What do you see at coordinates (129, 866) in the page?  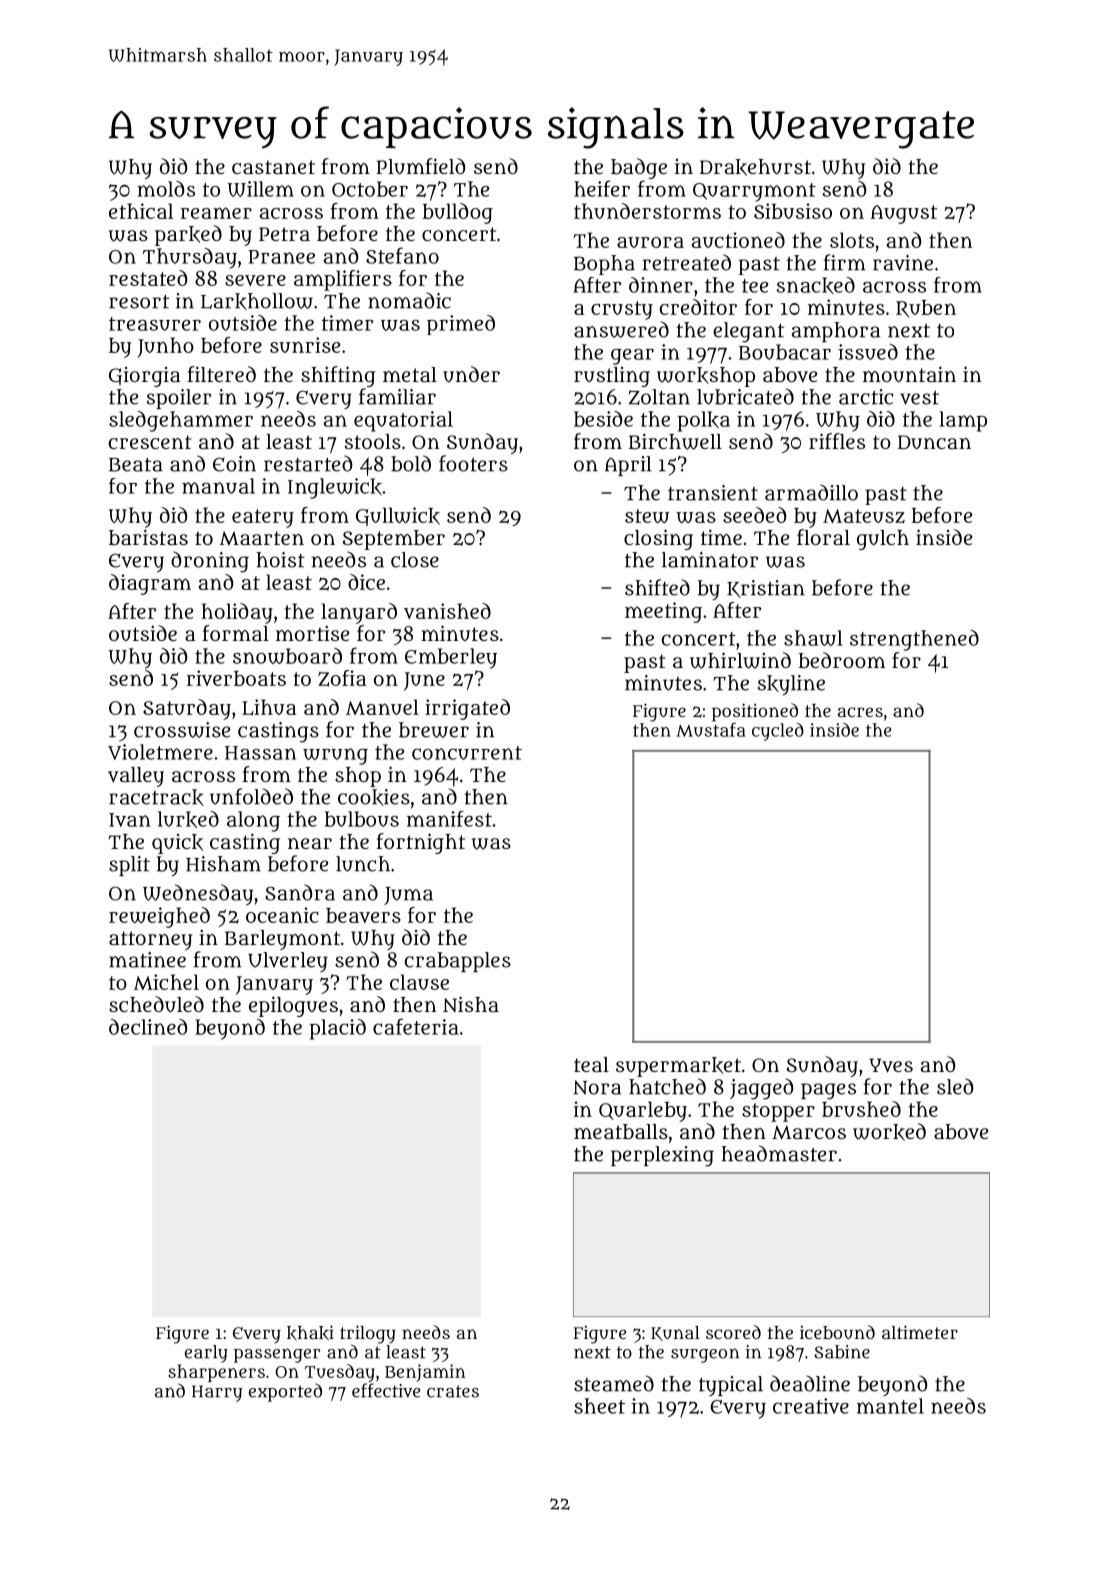 I see `split` at bounding box center [129, 866].
